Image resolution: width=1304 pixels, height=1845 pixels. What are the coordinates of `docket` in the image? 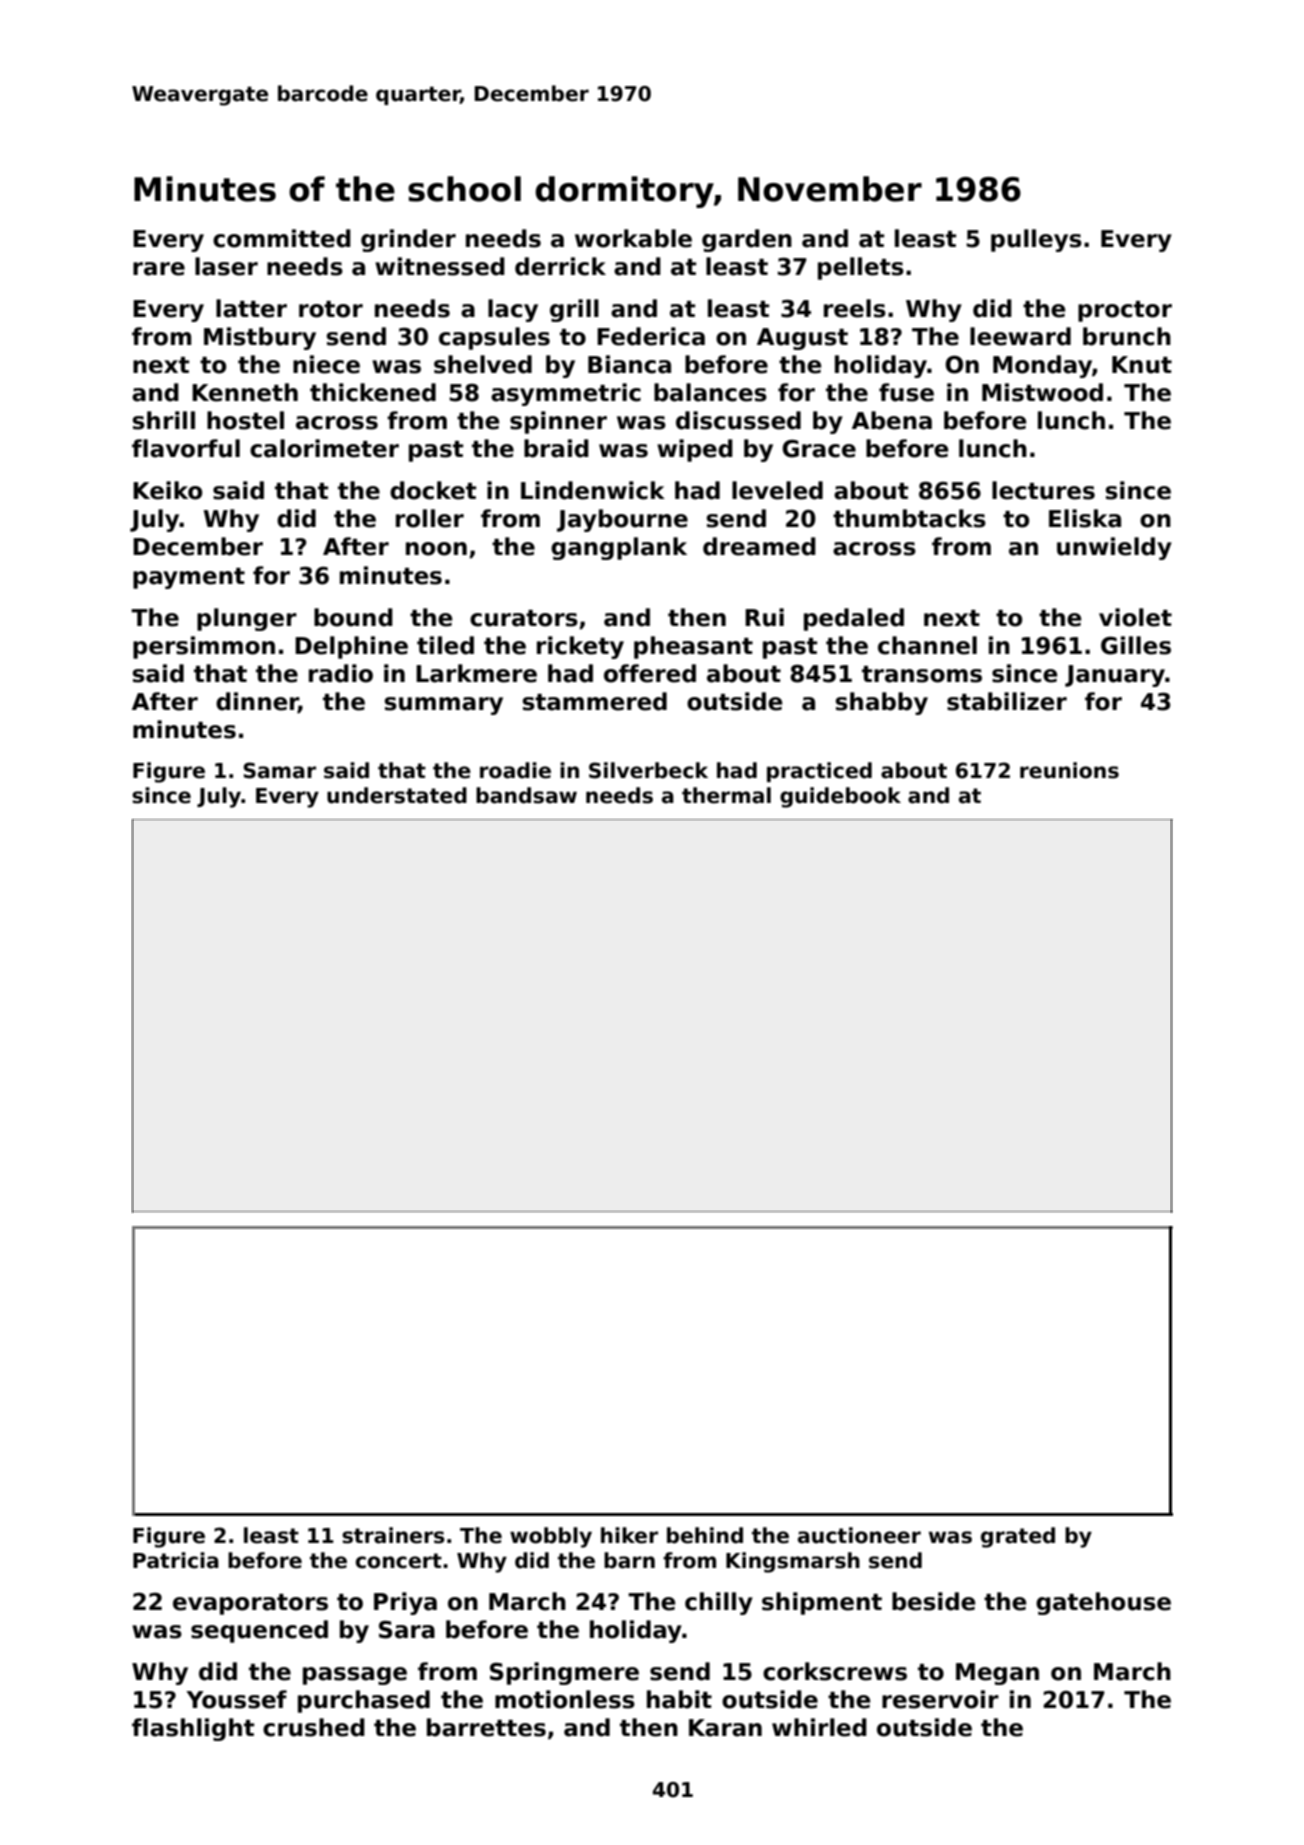 It's located at (433, 490).
